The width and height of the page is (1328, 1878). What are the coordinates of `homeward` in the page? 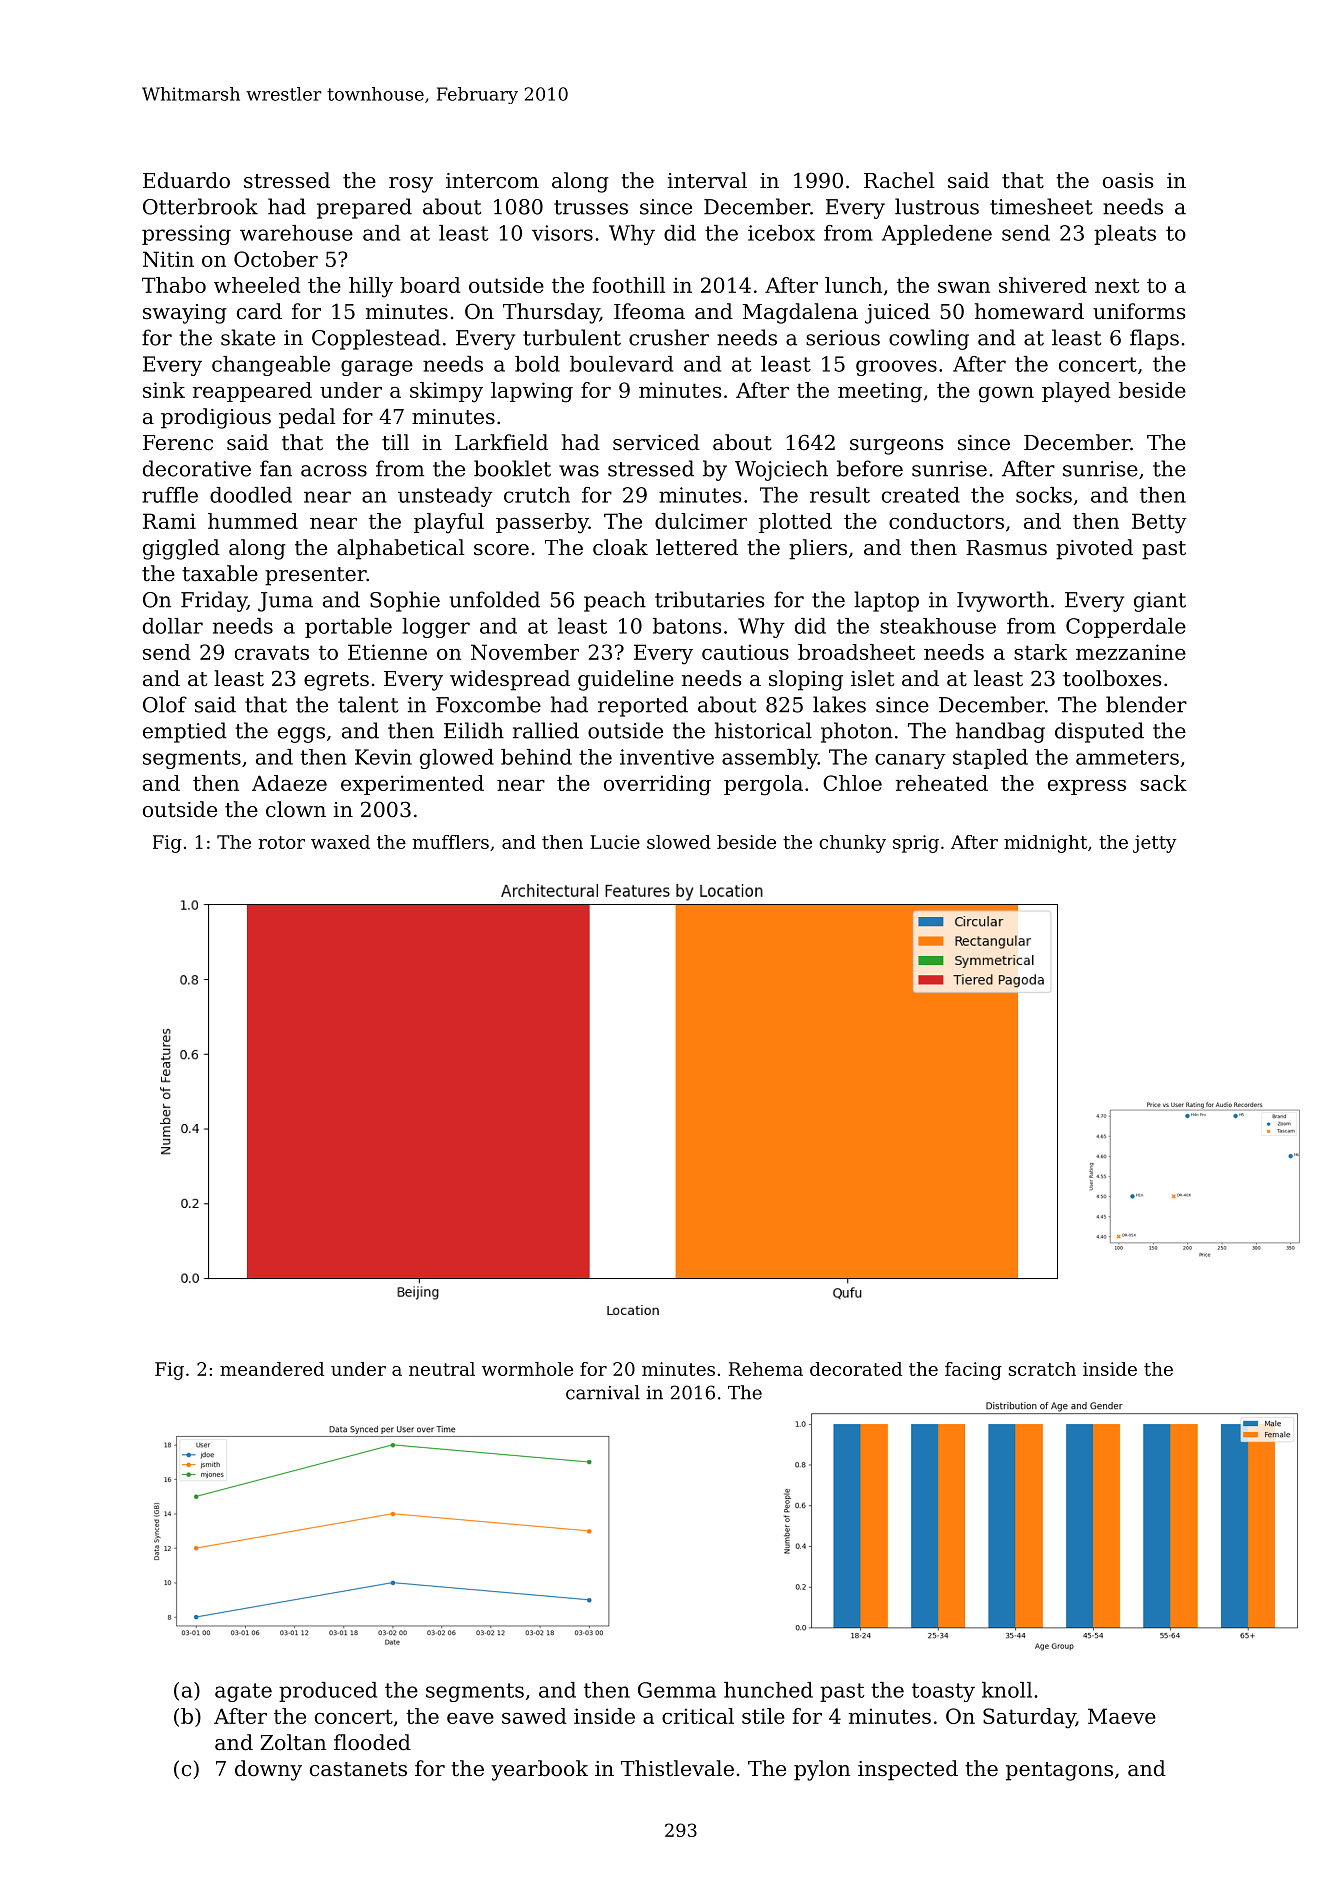 It's located at (1029, 311).
